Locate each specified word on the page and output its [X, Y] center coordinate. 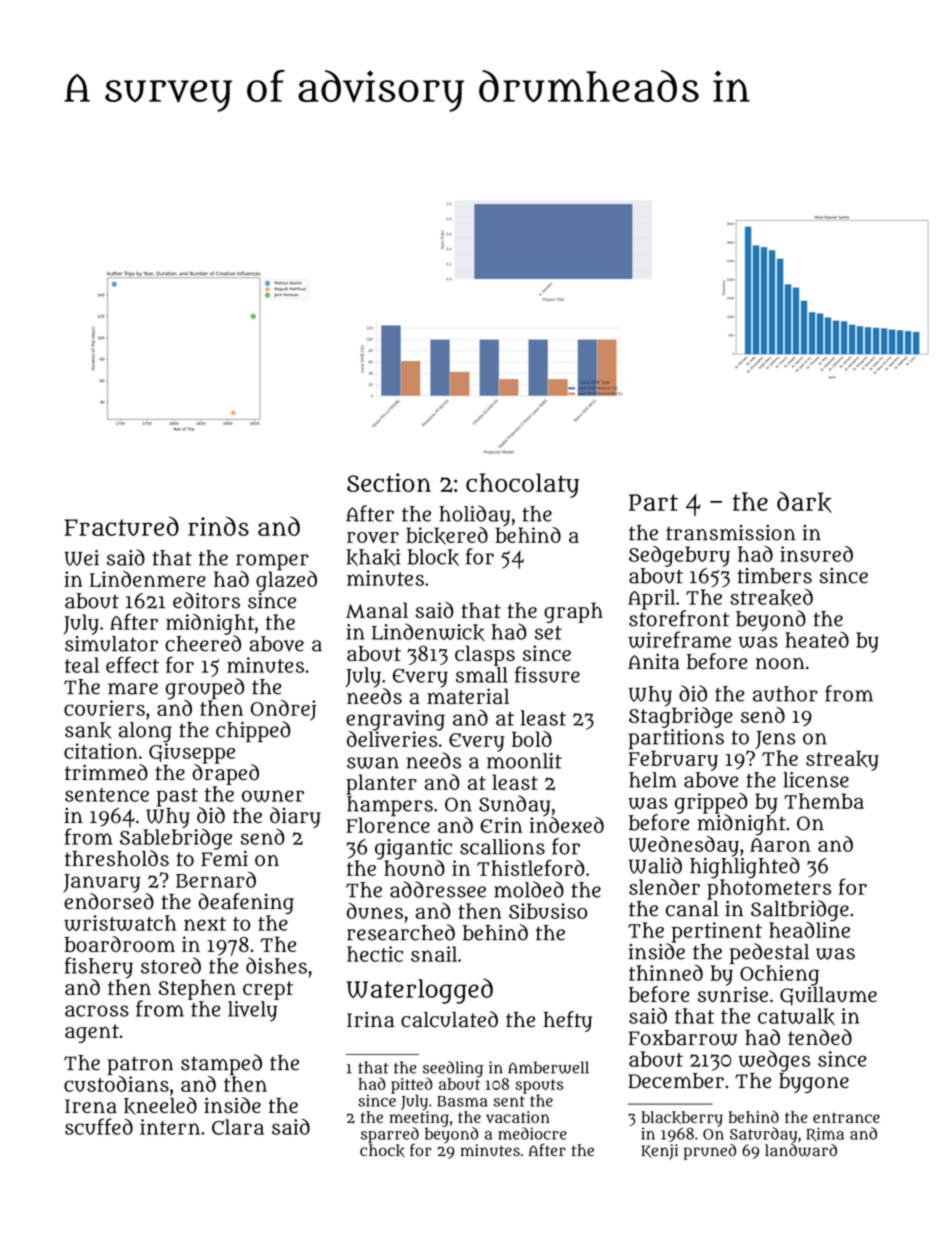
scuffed [99, 1126]
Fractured [122, 526]
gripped [711, 803]
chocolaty [522, 485]
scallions [502, 847]
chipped [253, 731]
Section [389, 482]
